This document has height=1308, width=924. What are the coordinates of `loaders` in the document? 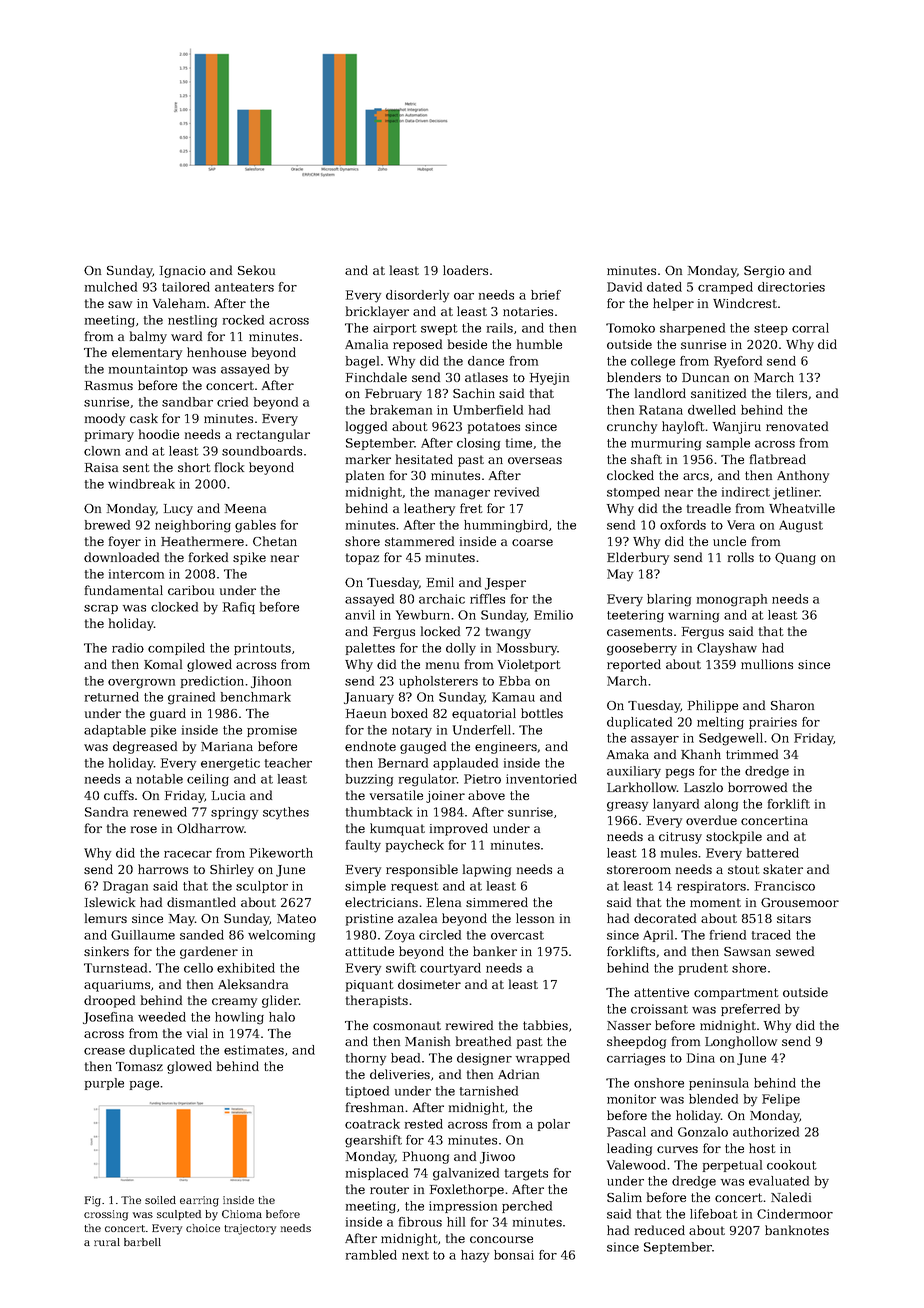 It's located at (465, 270).
